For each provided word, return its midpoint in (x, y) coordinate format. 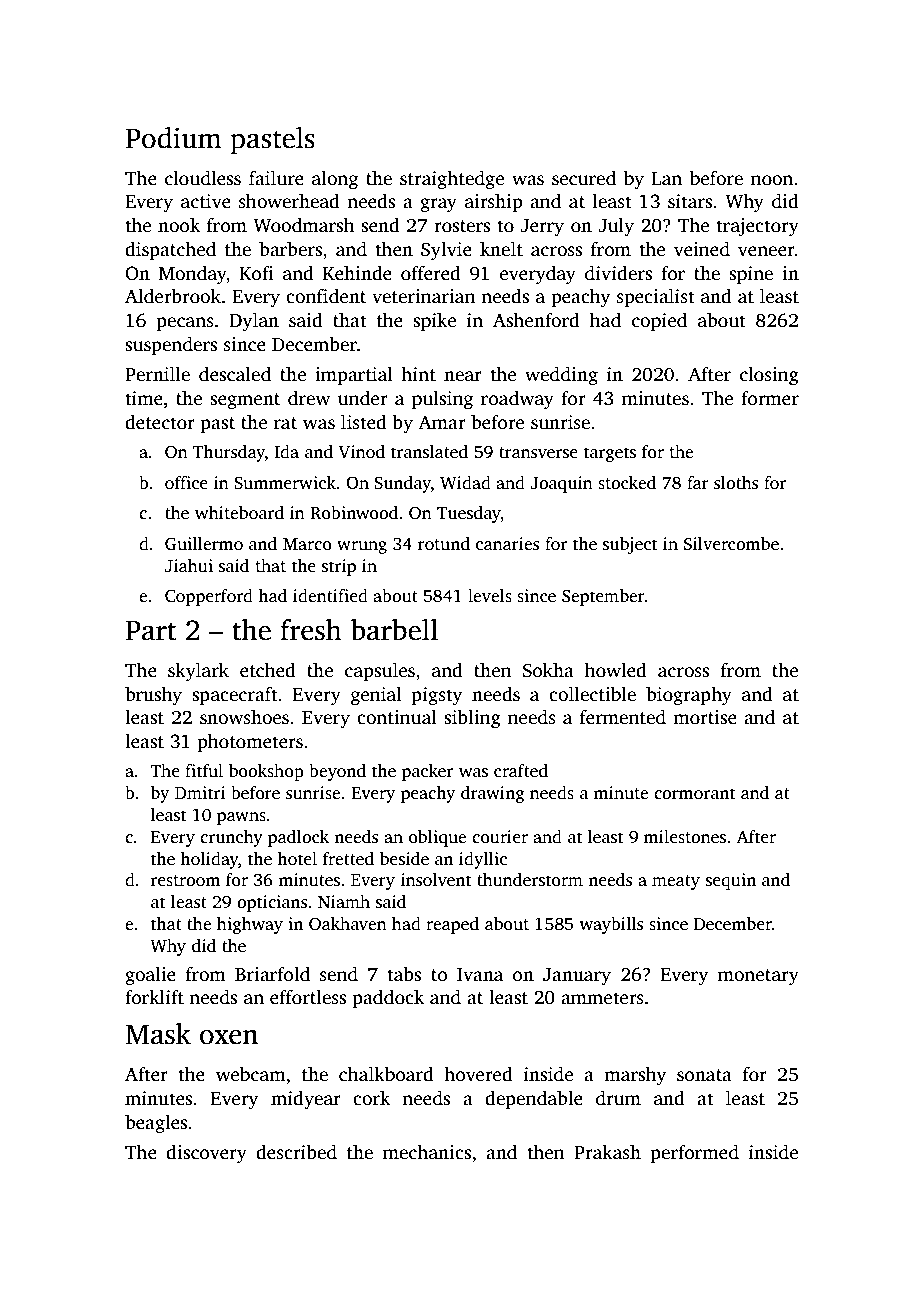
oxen (229, 1037)
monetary (758, 977)
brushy (153, 696)
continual (397, 717)
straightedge (452, 180)
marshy (635, 1076)
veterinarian (424, 296)
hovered (478, 1074)
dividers (618, 273)
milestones (685, 837)
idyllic (483, 860)
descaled (235, 374)
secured (584, 178)
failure (276, 178)
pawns (241, 818)
